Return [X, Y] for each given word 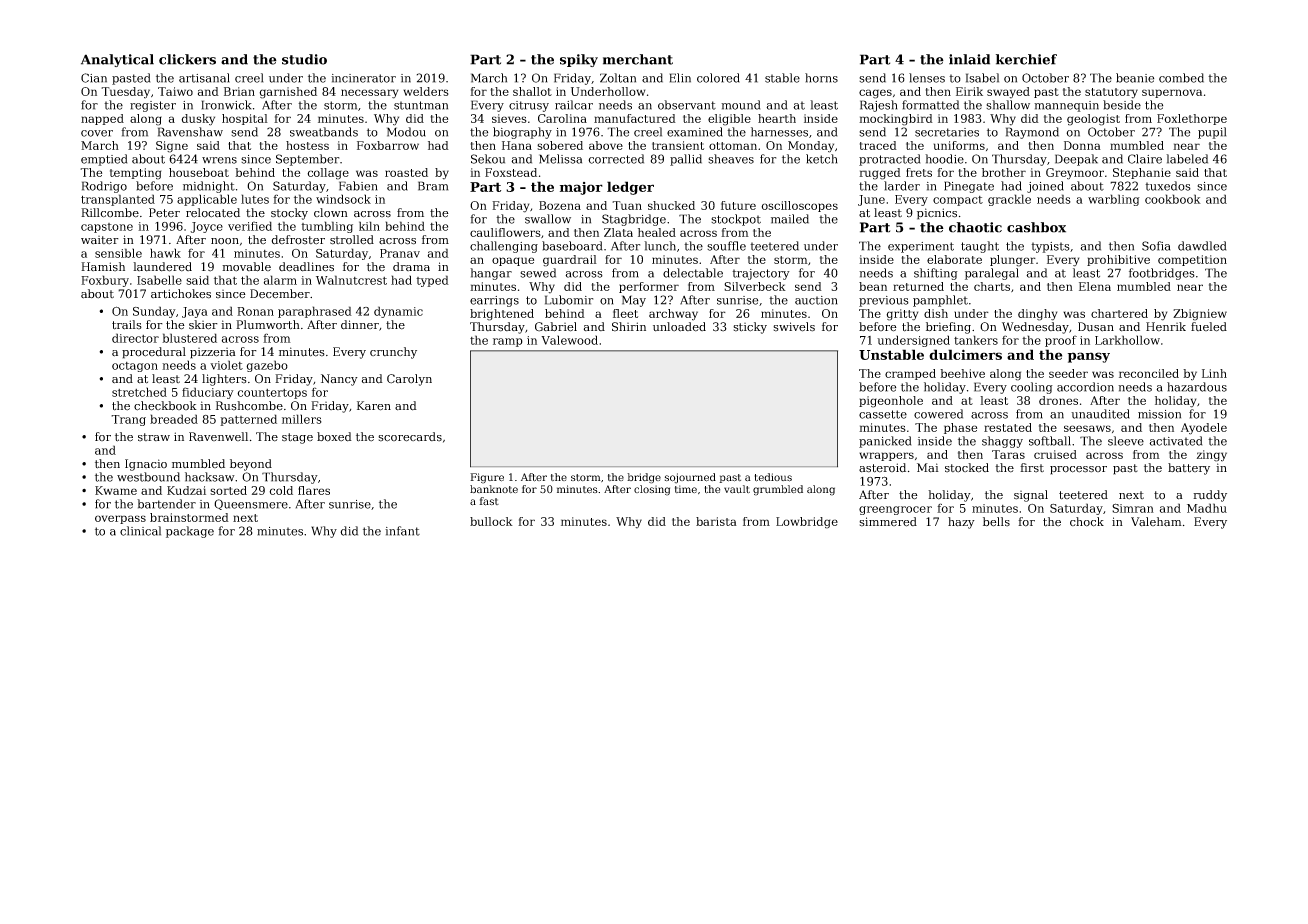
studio [304, 59]
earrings [494, 301]
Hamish [103, 267]
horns [821, 78]
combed [1181, 78]
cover [97, 133]
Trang [128, 420]
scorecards [410, 437]
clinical [140, 531]
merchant [638, 59]
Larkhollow [1127, 340]
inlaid [969, 59]
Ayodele [1204, 429]
